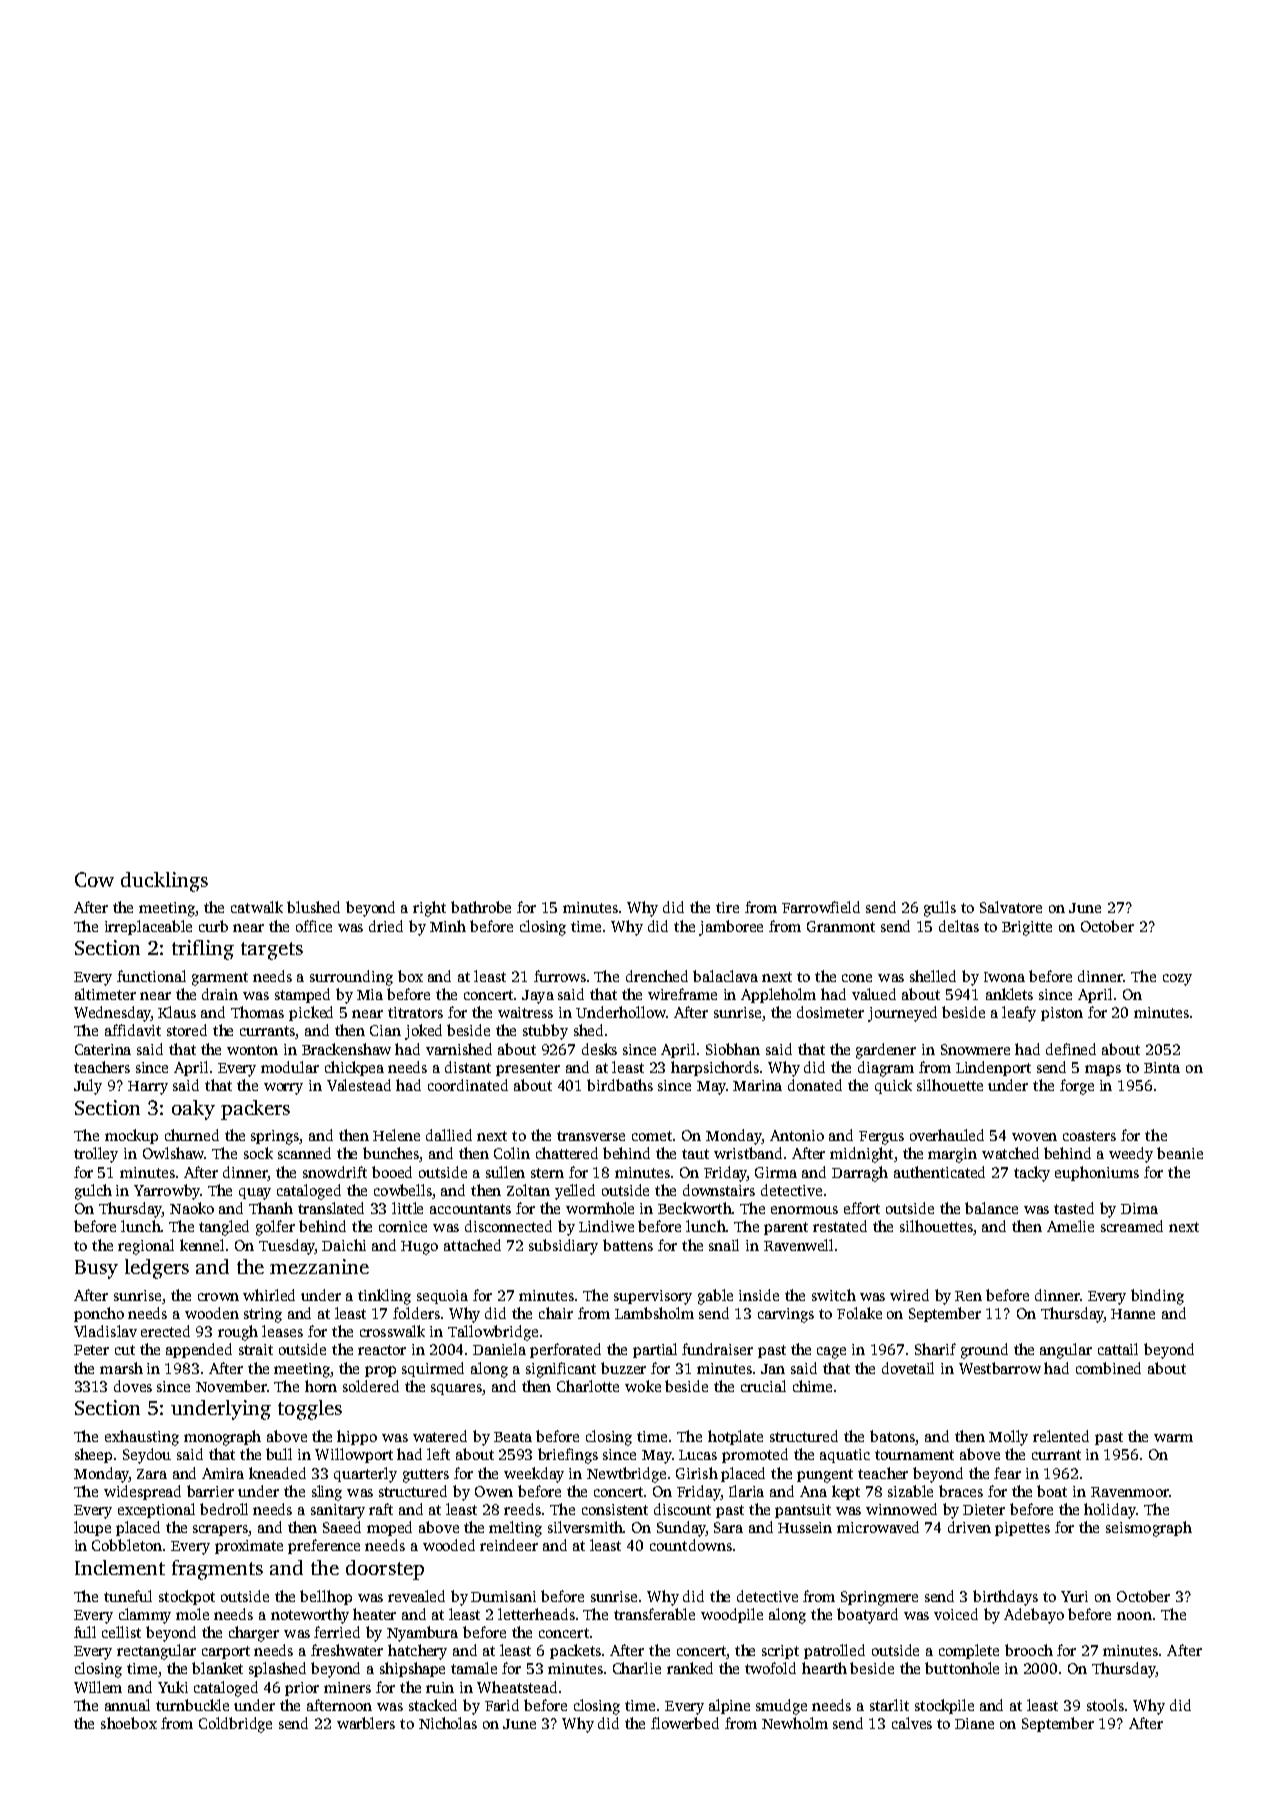  I want to click on ducklings, so click(164, 882).
